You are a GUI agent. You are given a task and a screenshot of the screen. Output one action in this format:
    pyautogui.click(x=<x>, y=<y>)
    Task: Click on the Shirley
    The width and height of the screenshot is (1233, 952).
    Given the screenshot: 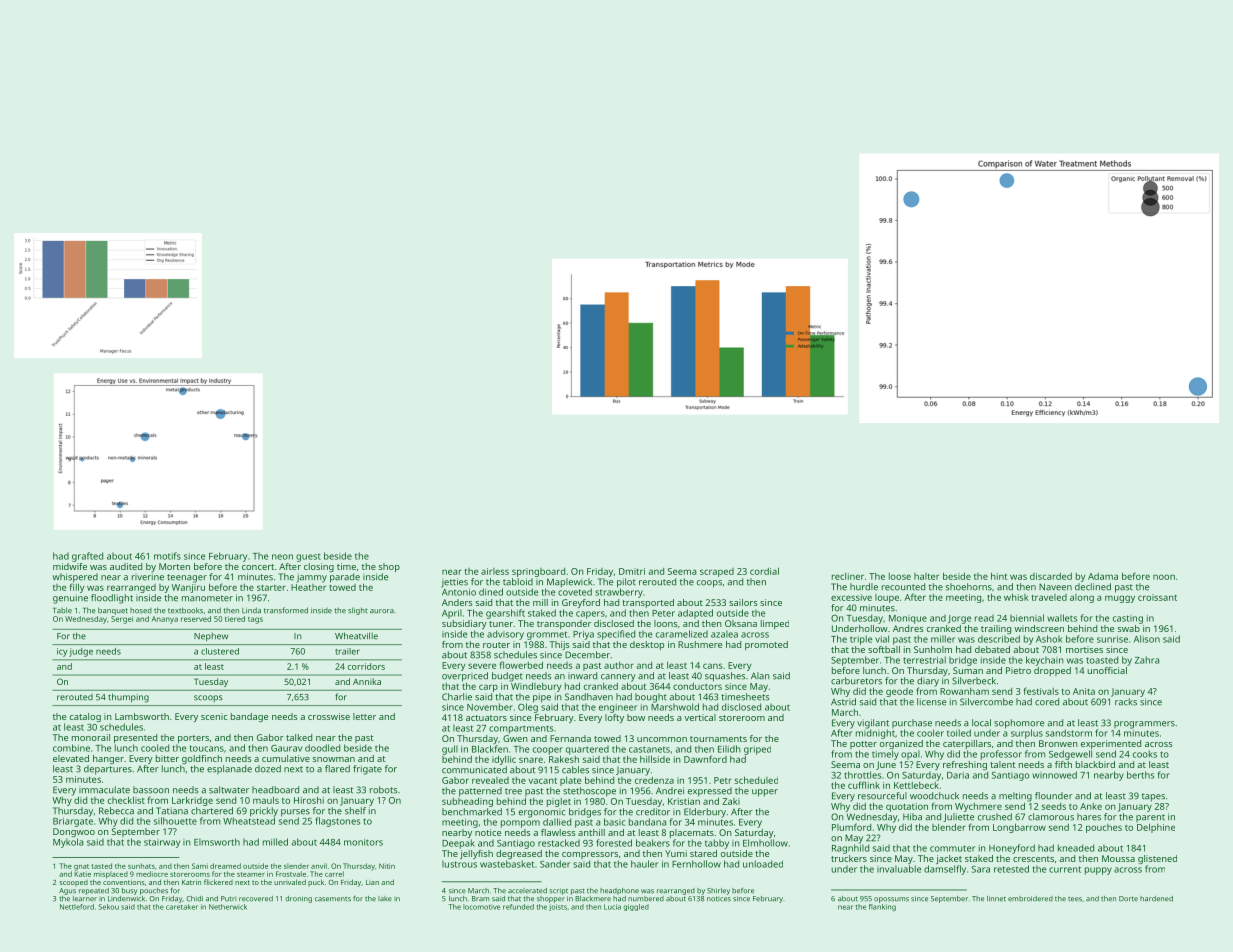 What is the action you would take?
    pyautogui.click(x=718, y=891)
